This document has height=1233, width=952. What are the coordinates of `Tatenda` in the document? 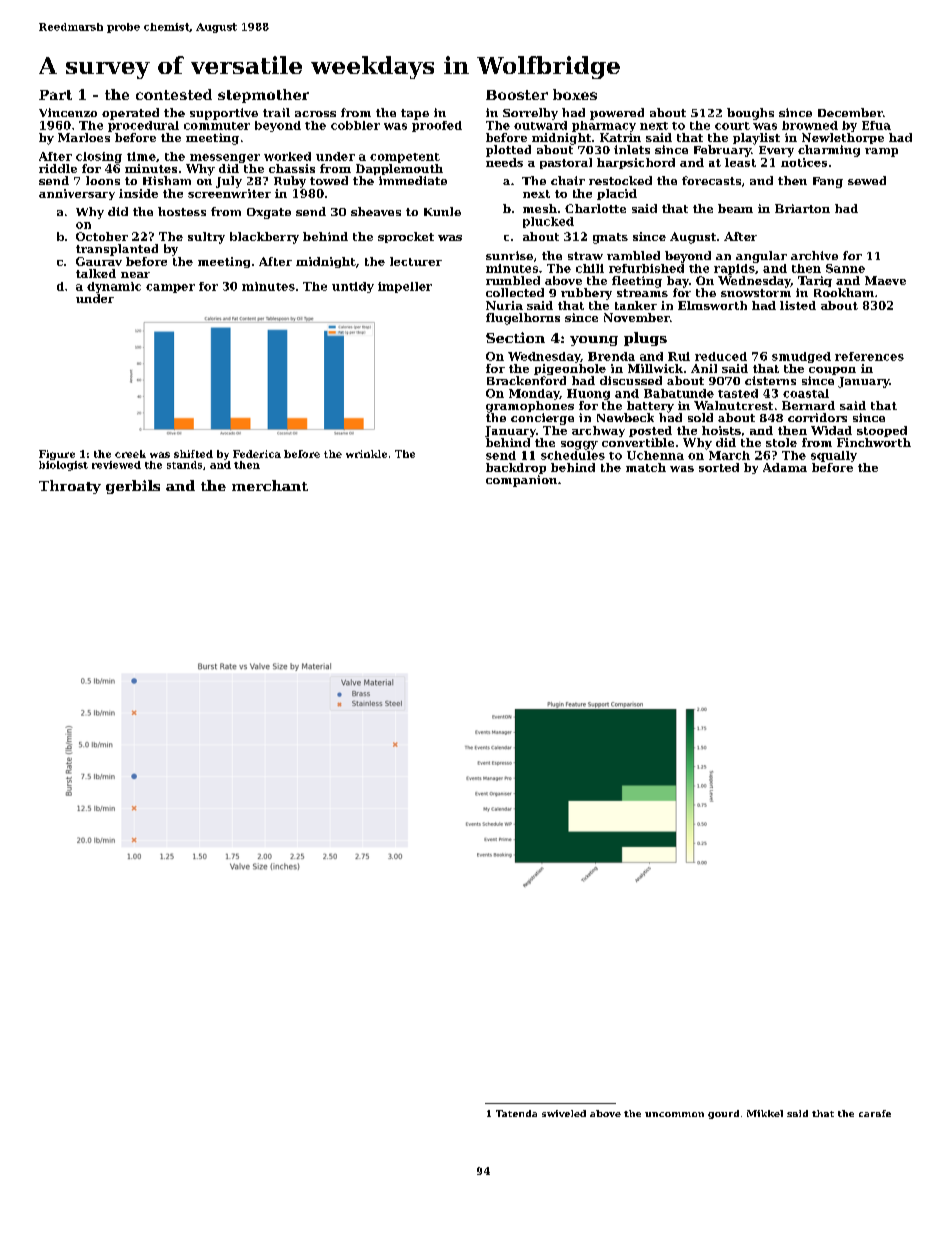 It's located at (516, 1113).
